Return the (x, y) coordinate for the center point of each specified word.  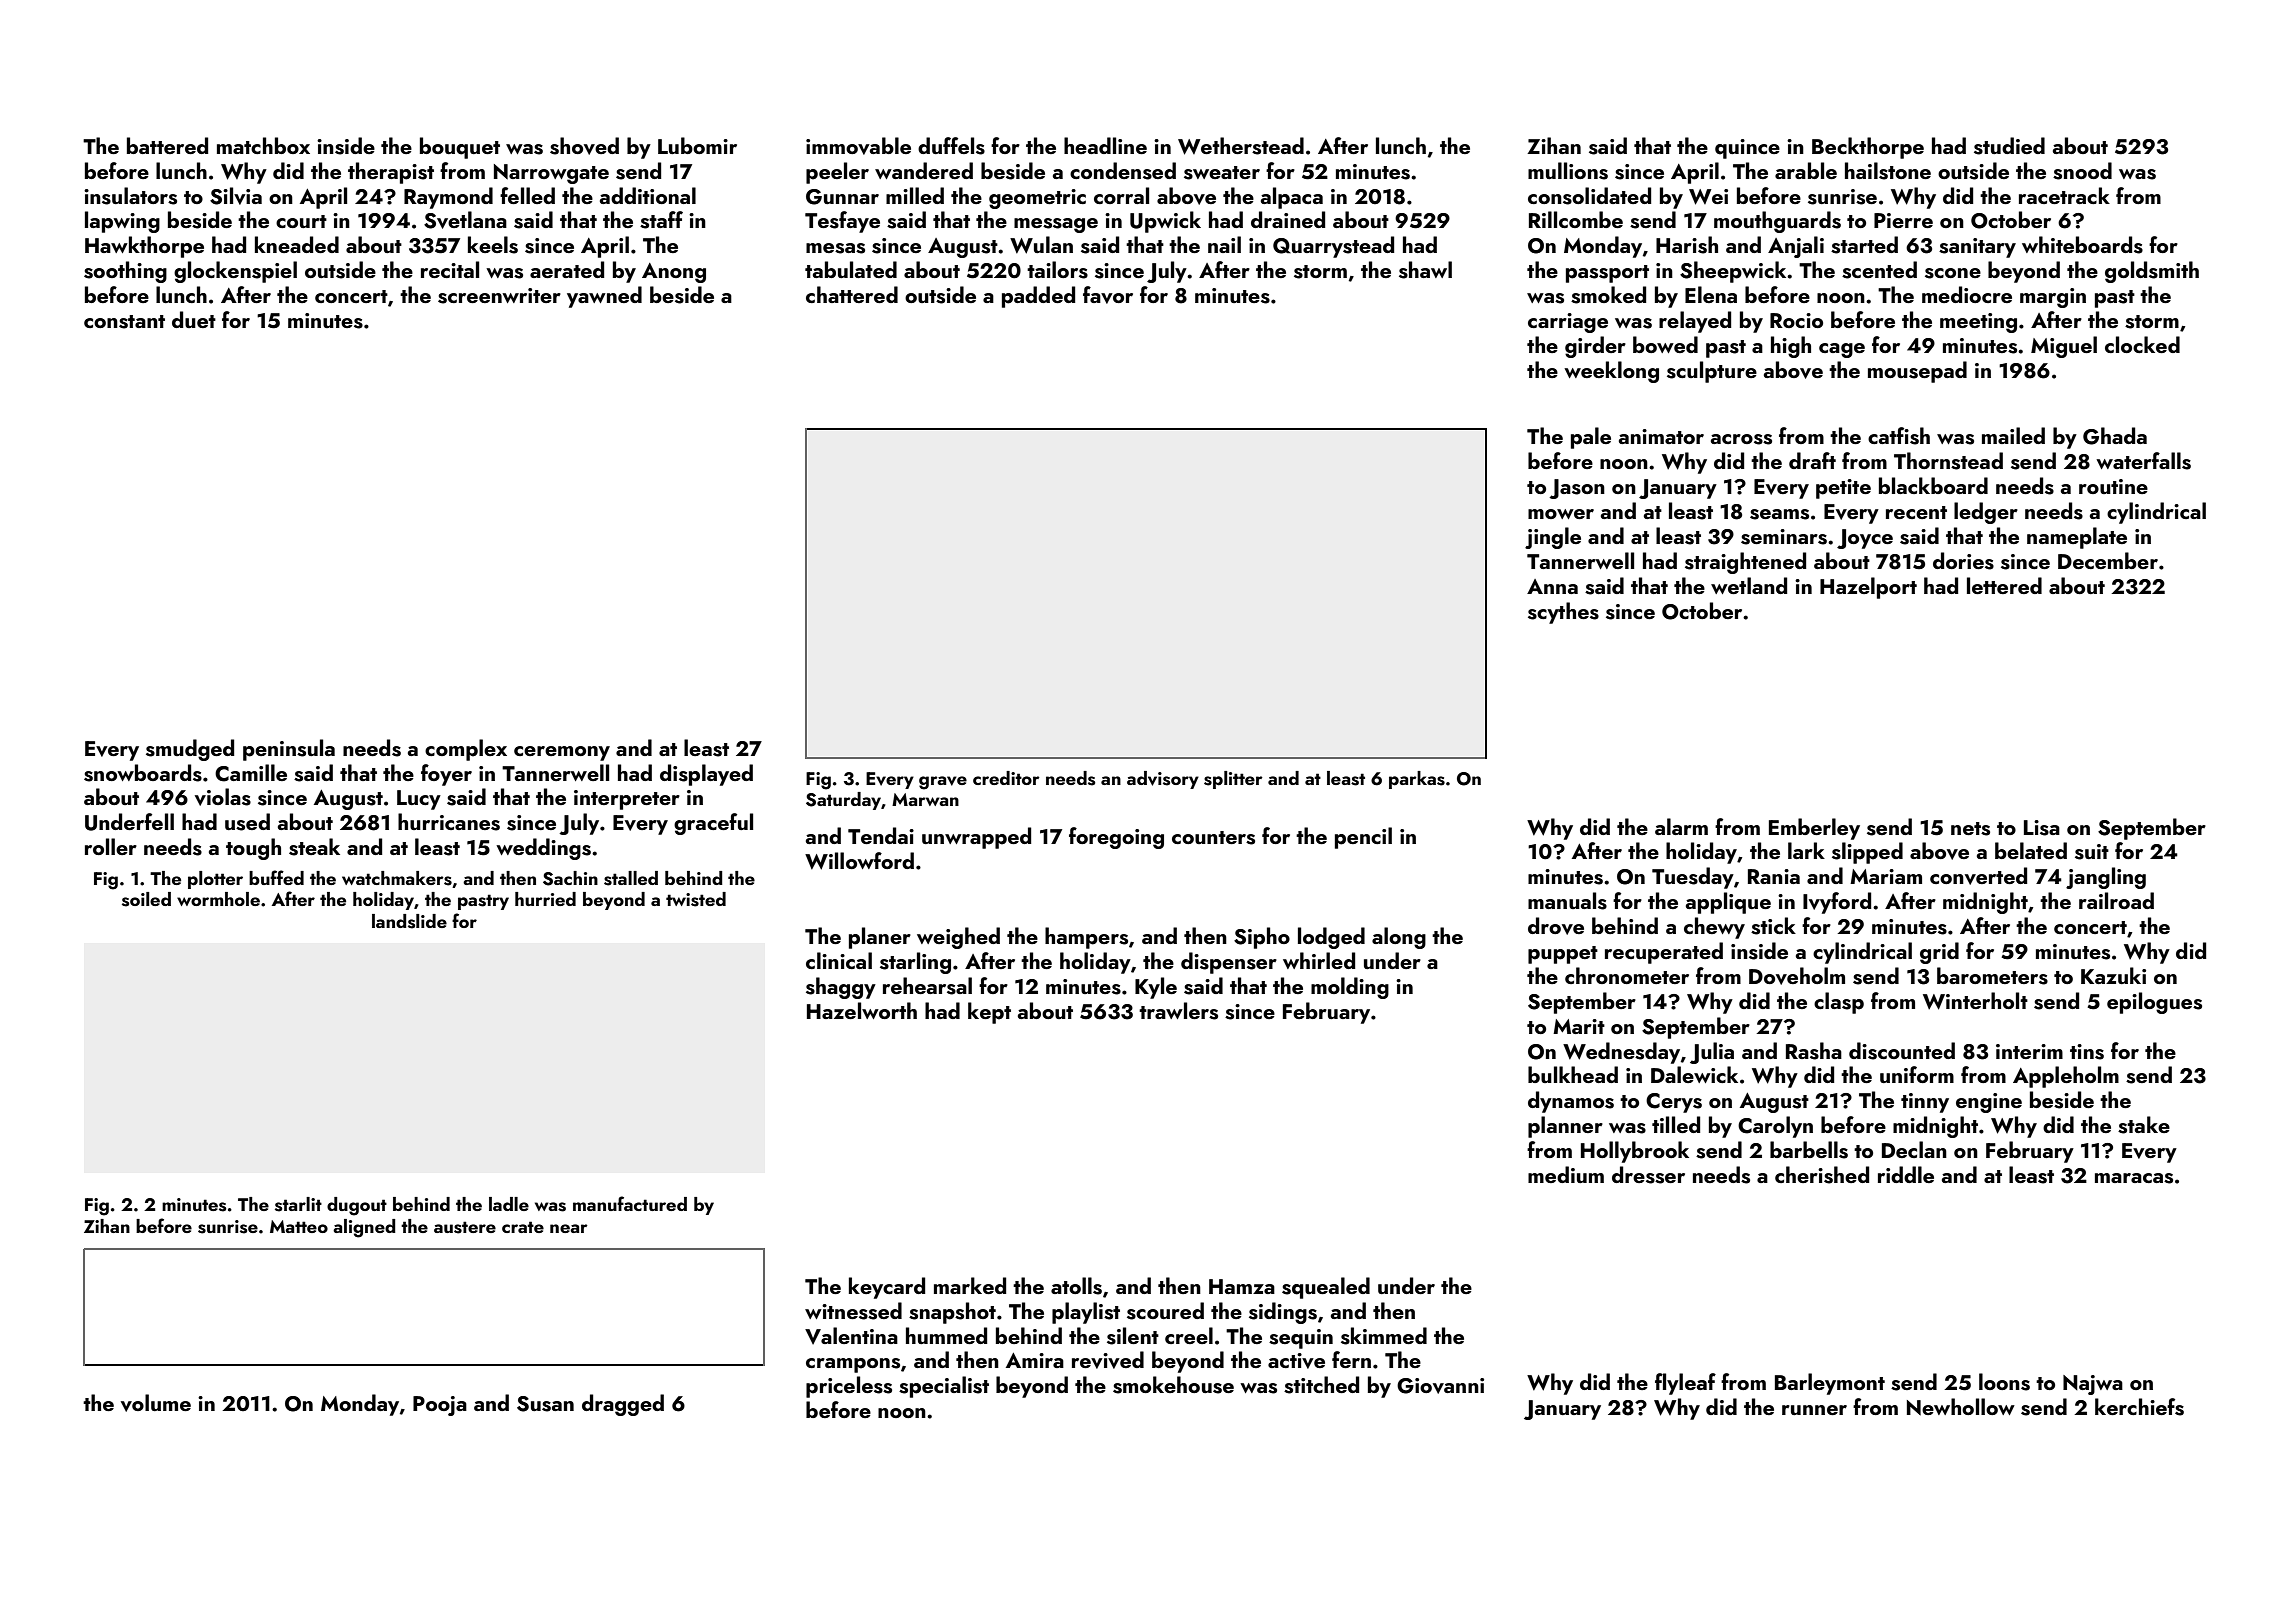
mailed (2013, 435)
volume (156, 1403)
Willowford (859, 861)
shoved (584, 146)
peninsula (289, 750)
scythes (1563, 613)
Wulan (1041, 245)
